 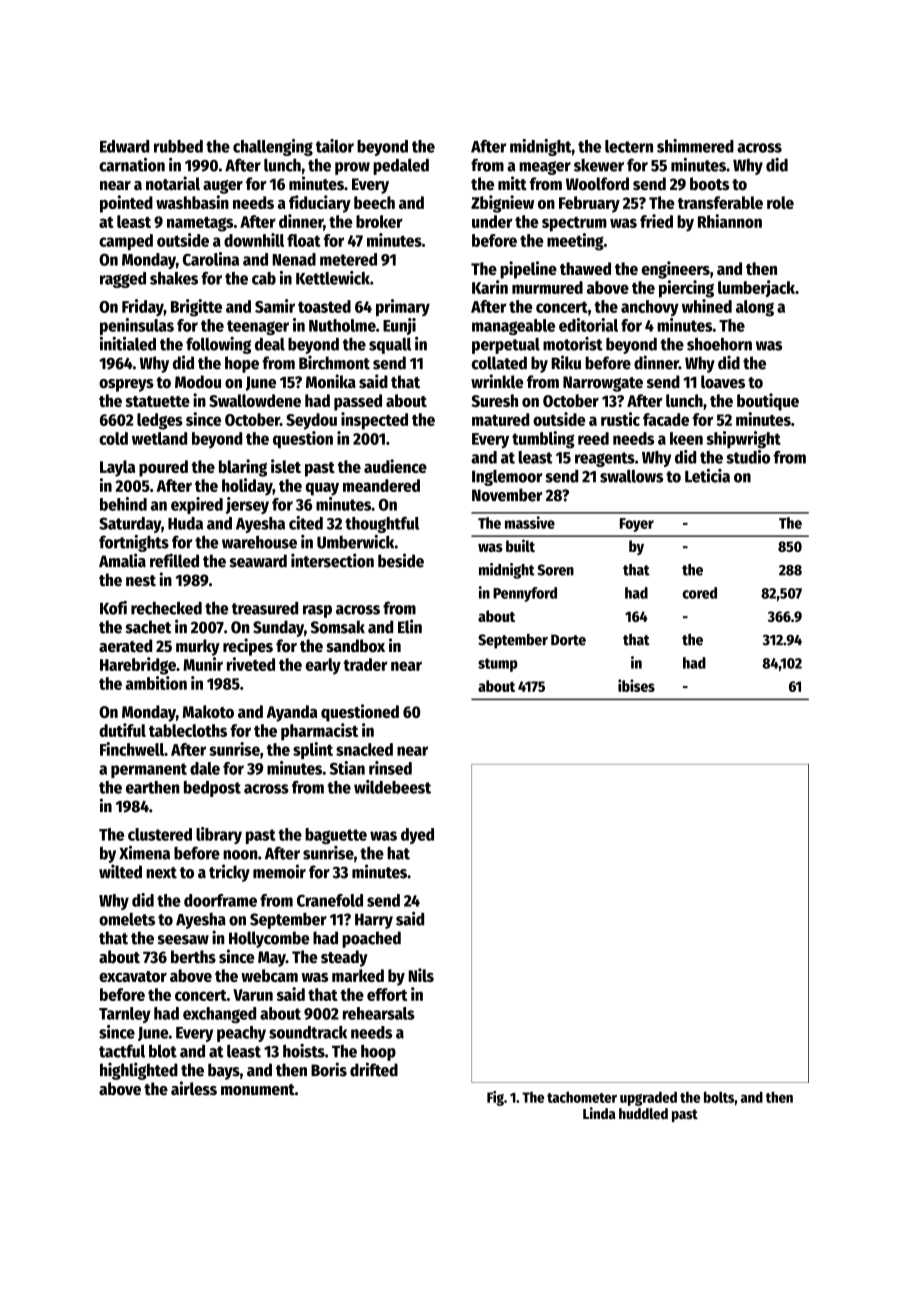 What do you see at coordinates (401, 560) in the screenshot?
I see `beside` at bounding box center [401, 560].
